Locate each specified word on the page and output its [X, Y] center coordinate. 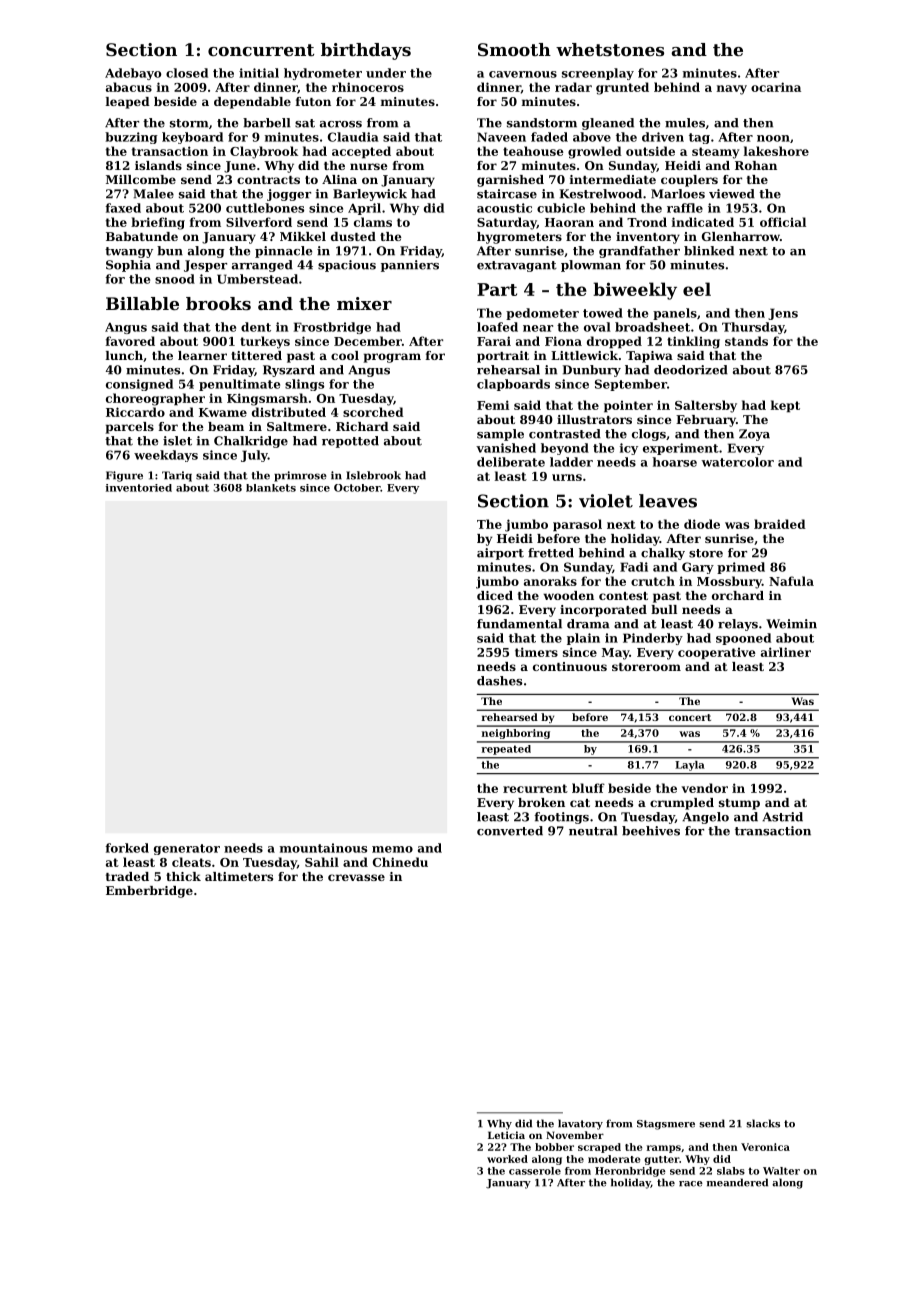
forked [127, 848]
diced [495, 595]
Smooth [514, 49]
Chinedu [400, 862]
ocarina [776, 87]
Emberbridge [149, 892]
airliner [786, 652]
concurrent [261, 50]
